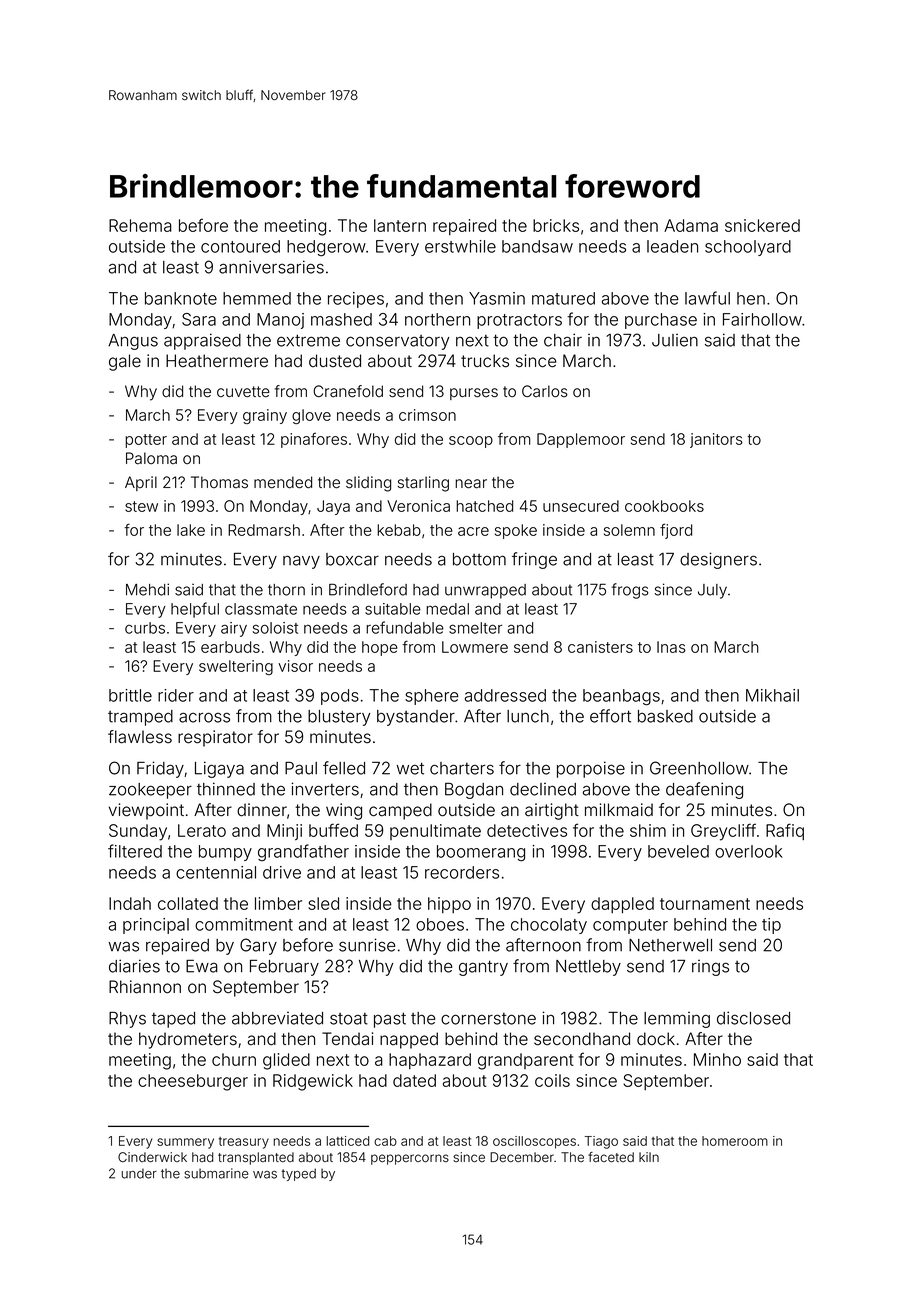 The image size is (924, 1311). I want to click on Adama, so click(691, 225).
